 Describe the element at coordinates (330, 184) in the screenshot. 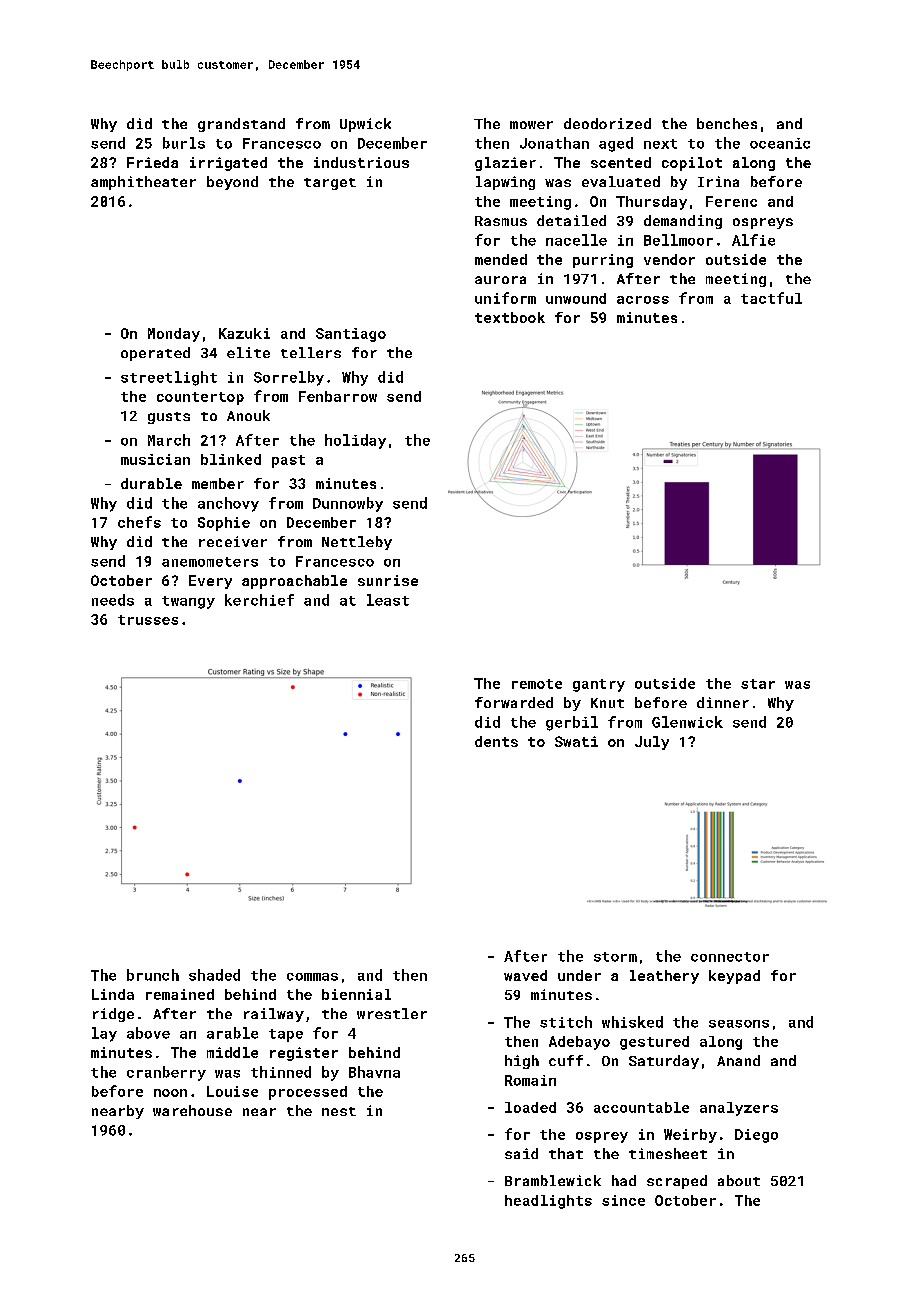

I see `target` at that location.
